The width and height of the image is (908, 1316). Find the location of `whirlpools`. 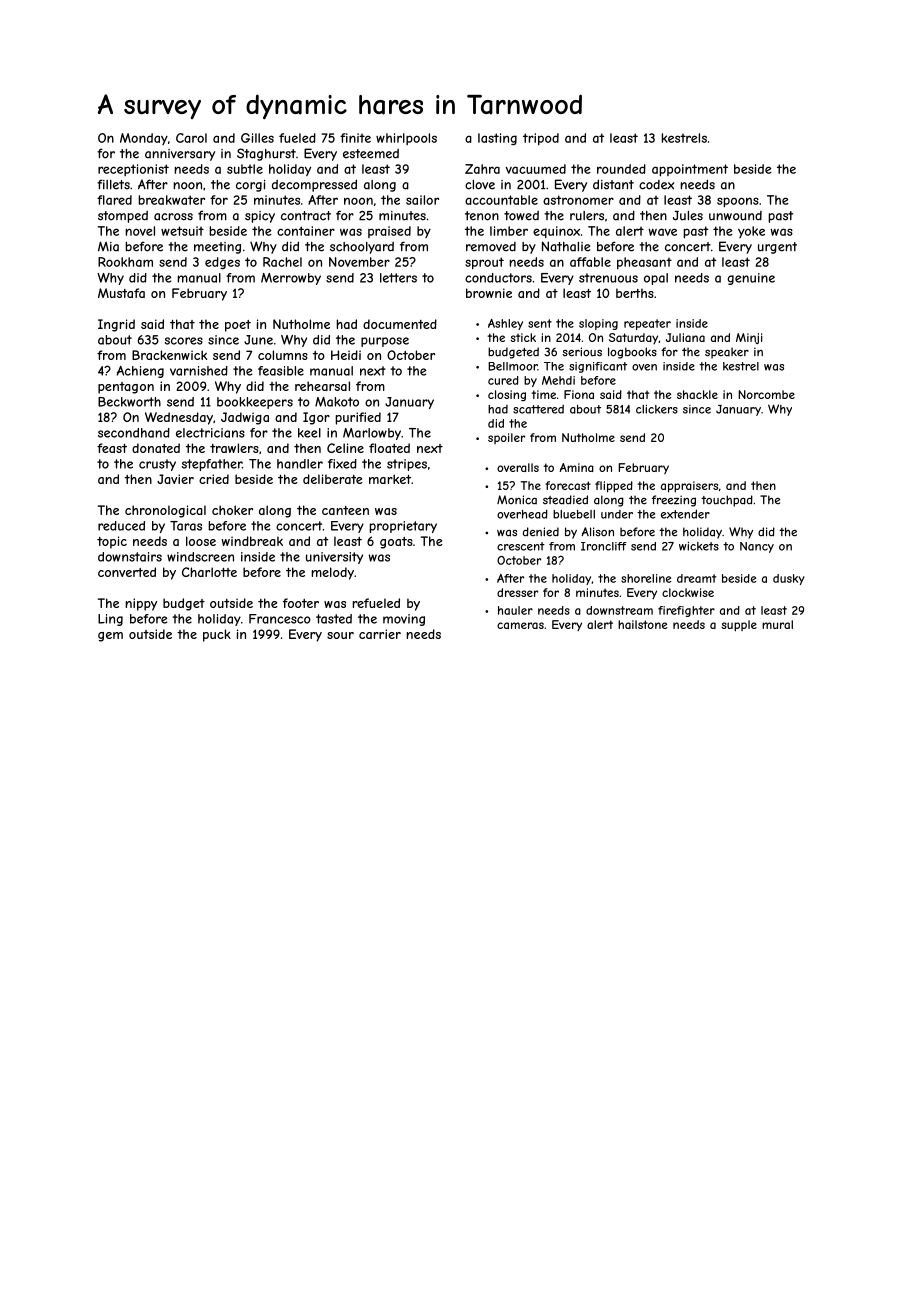

whirlpools is located at coordinates (406, 139).
